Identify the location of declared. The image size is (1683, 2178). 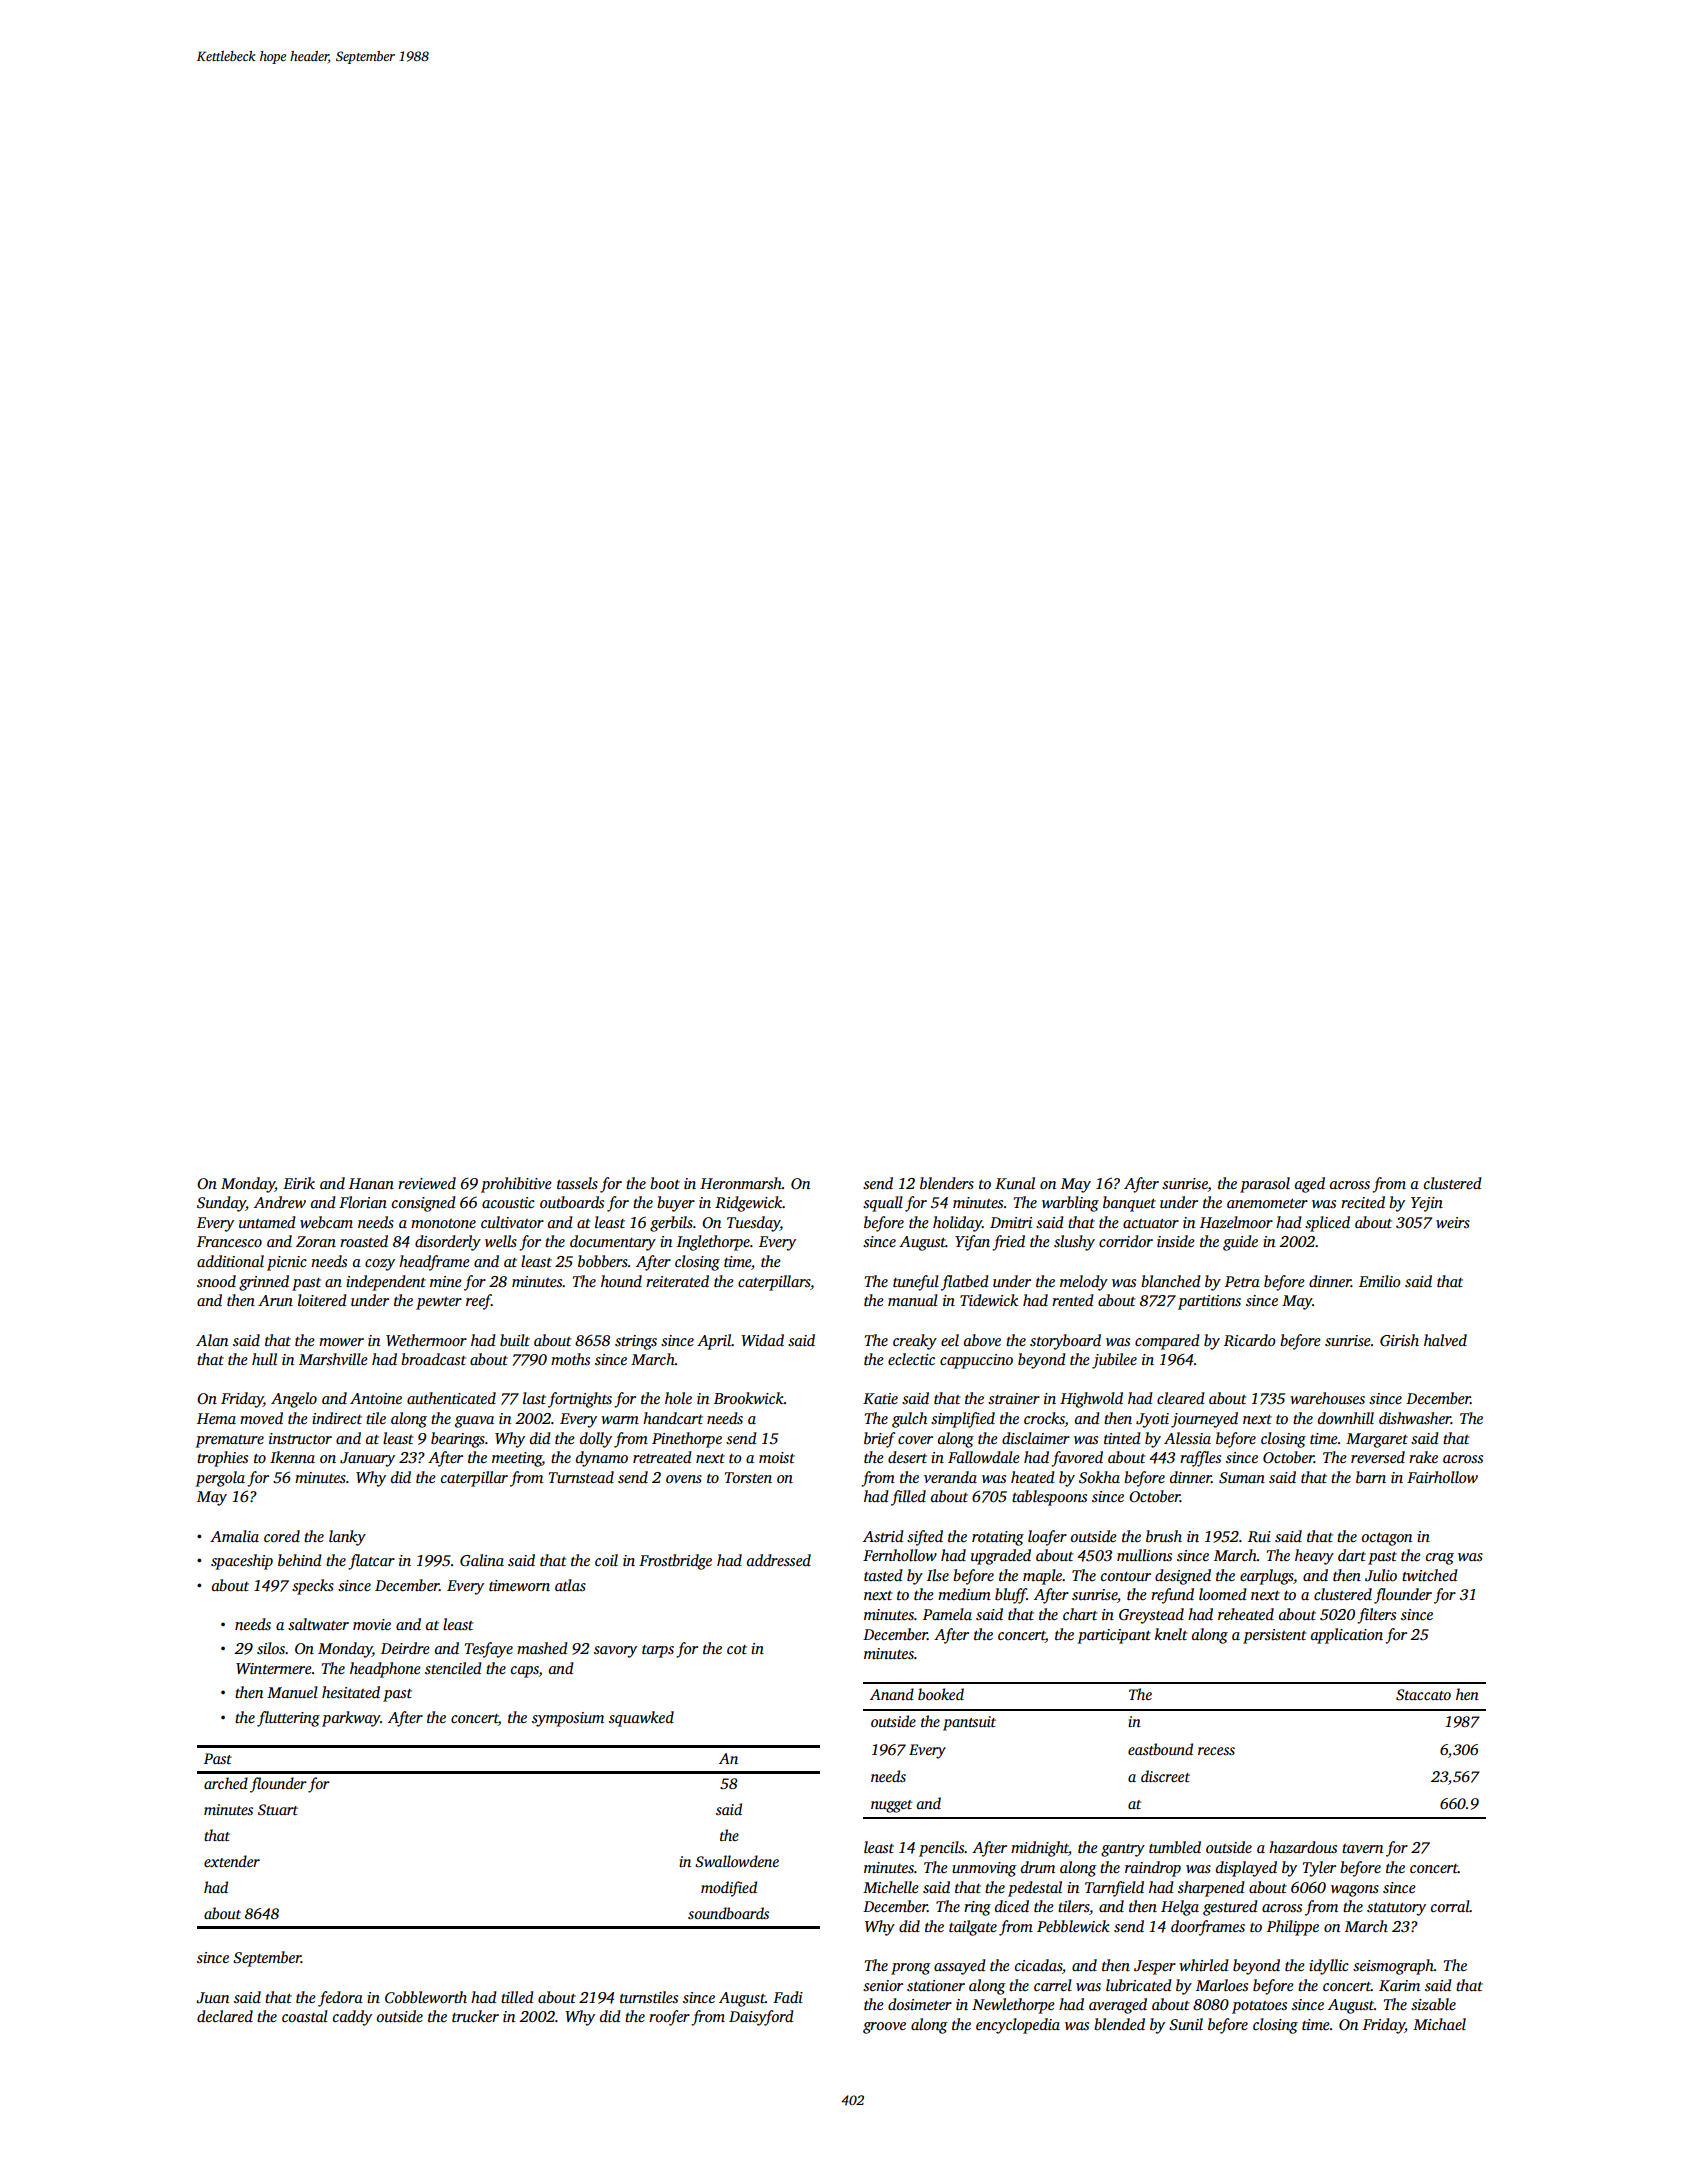
(225, 2016).
